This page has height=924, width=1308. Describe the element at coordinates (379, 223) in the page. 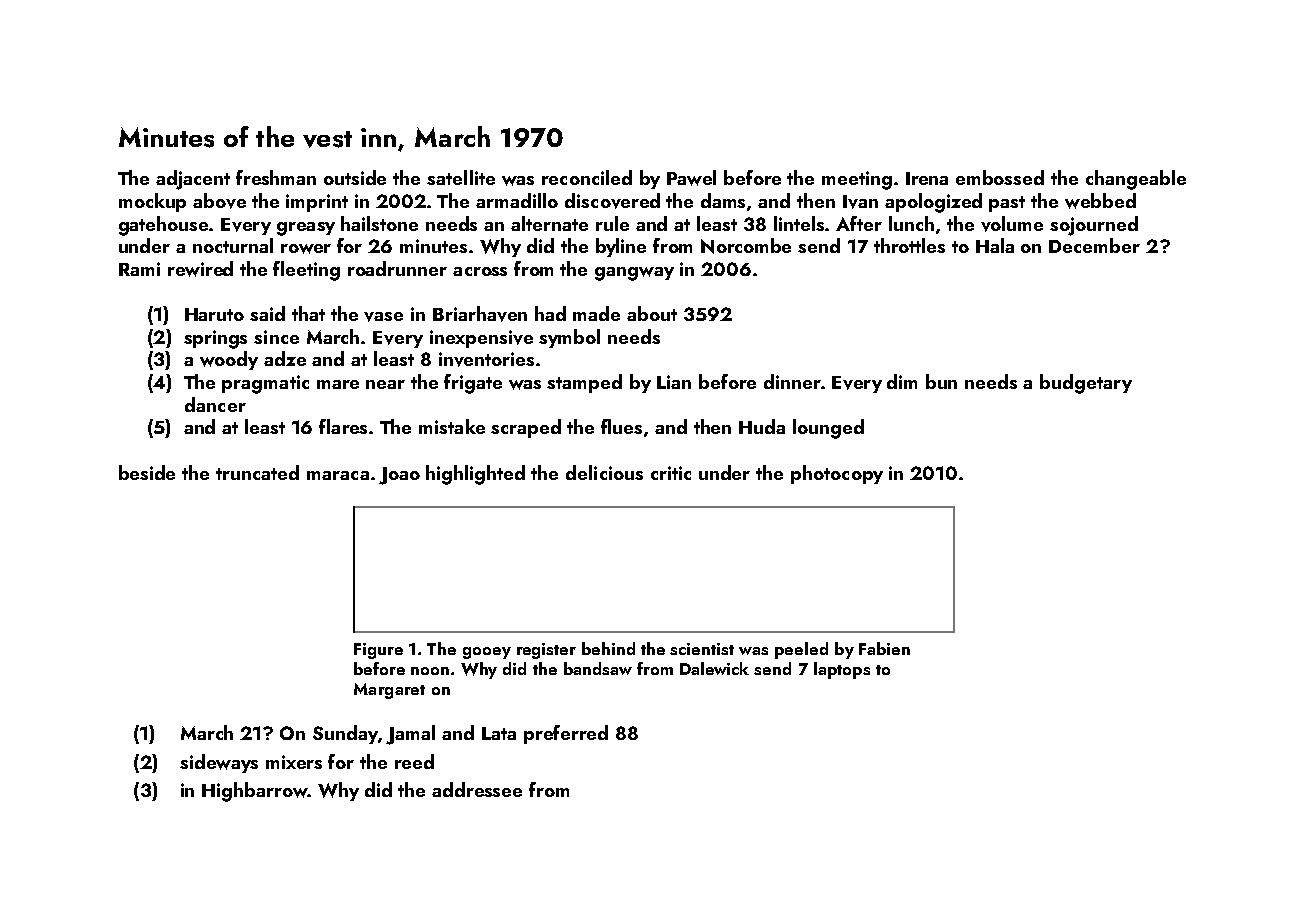

I see `hailstone` at that location.
